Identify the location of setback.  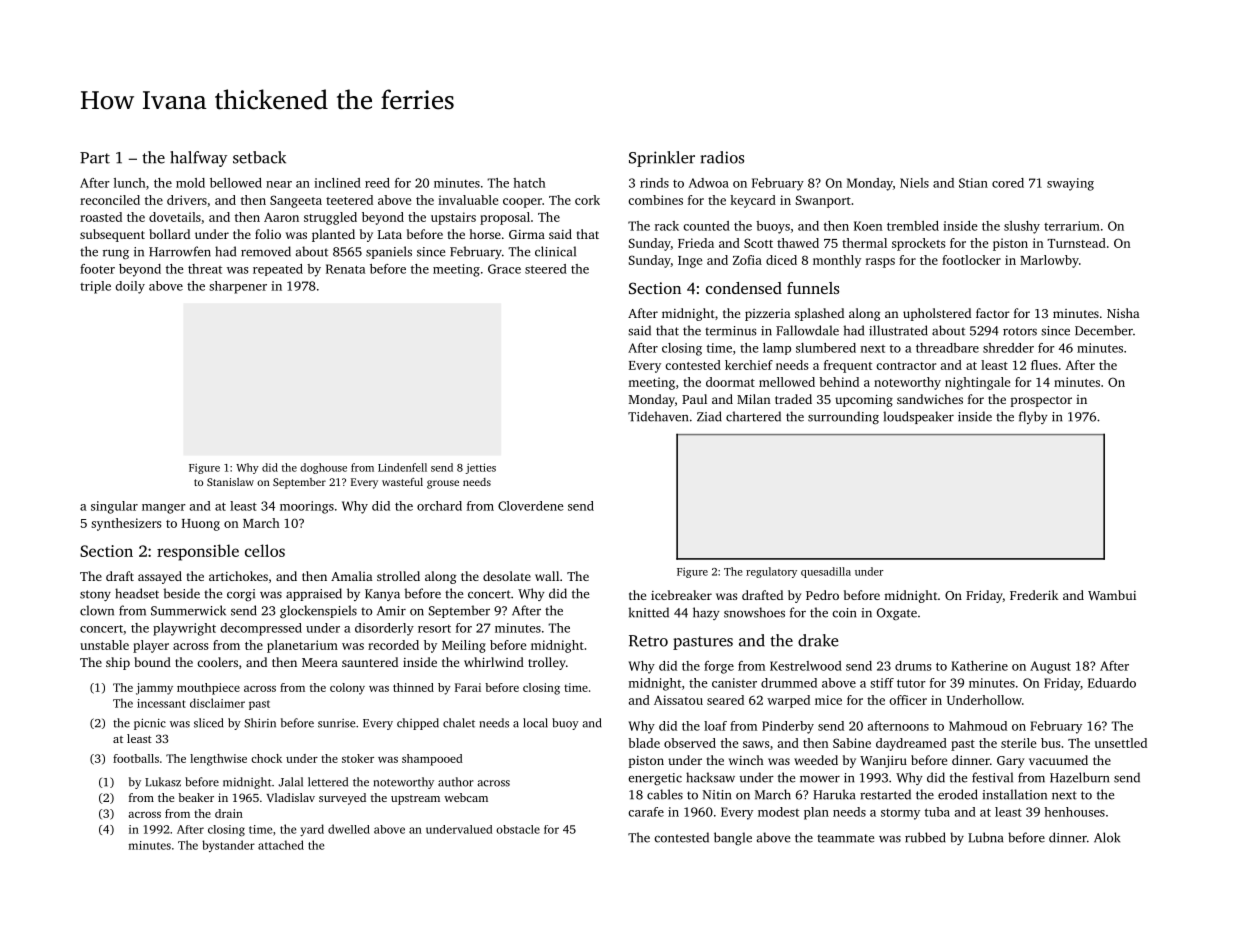
(259, 157).
